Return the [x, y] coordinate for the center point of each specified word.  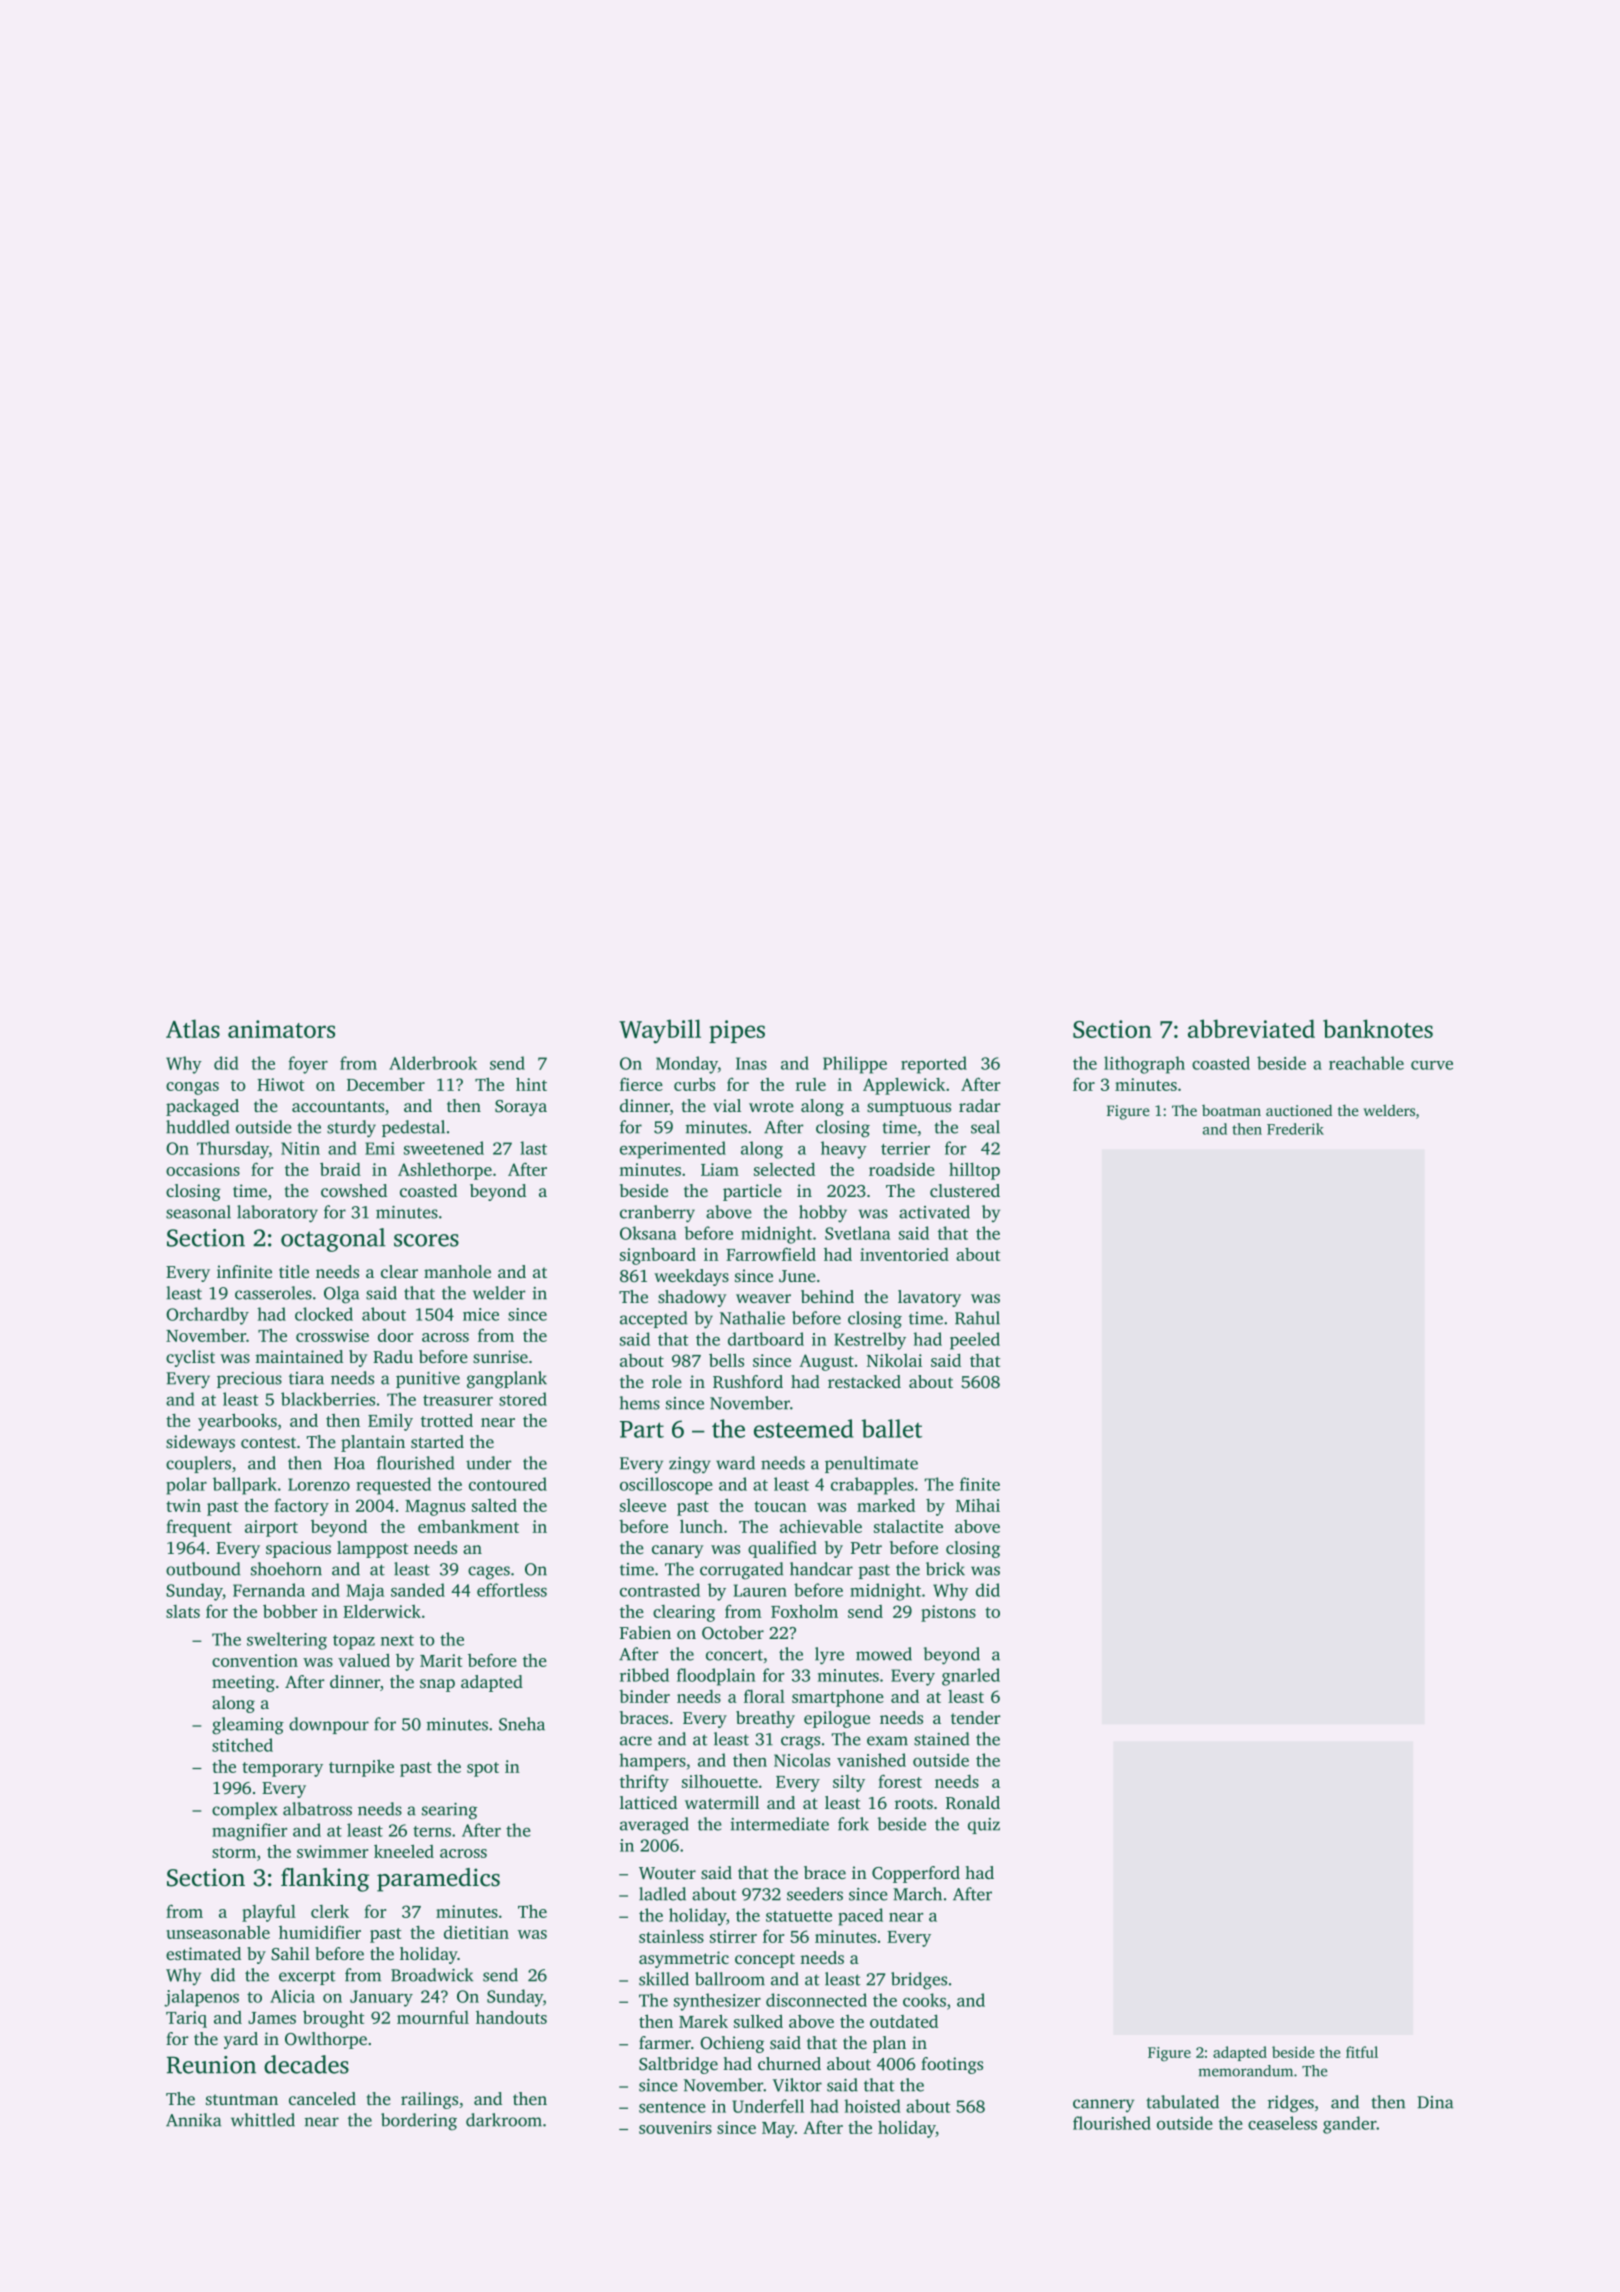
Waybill [660, 1031]
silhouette [720, 1781]
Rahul [977, 1318]
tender [975, 1717]
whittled [263, 2120]
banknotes [1378, 1028]
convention [255, 1660]
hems [640, 1403]
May [778, 2130]
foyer [308, 1065]
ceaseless [1282, 2123]
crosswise [332, 1335]
